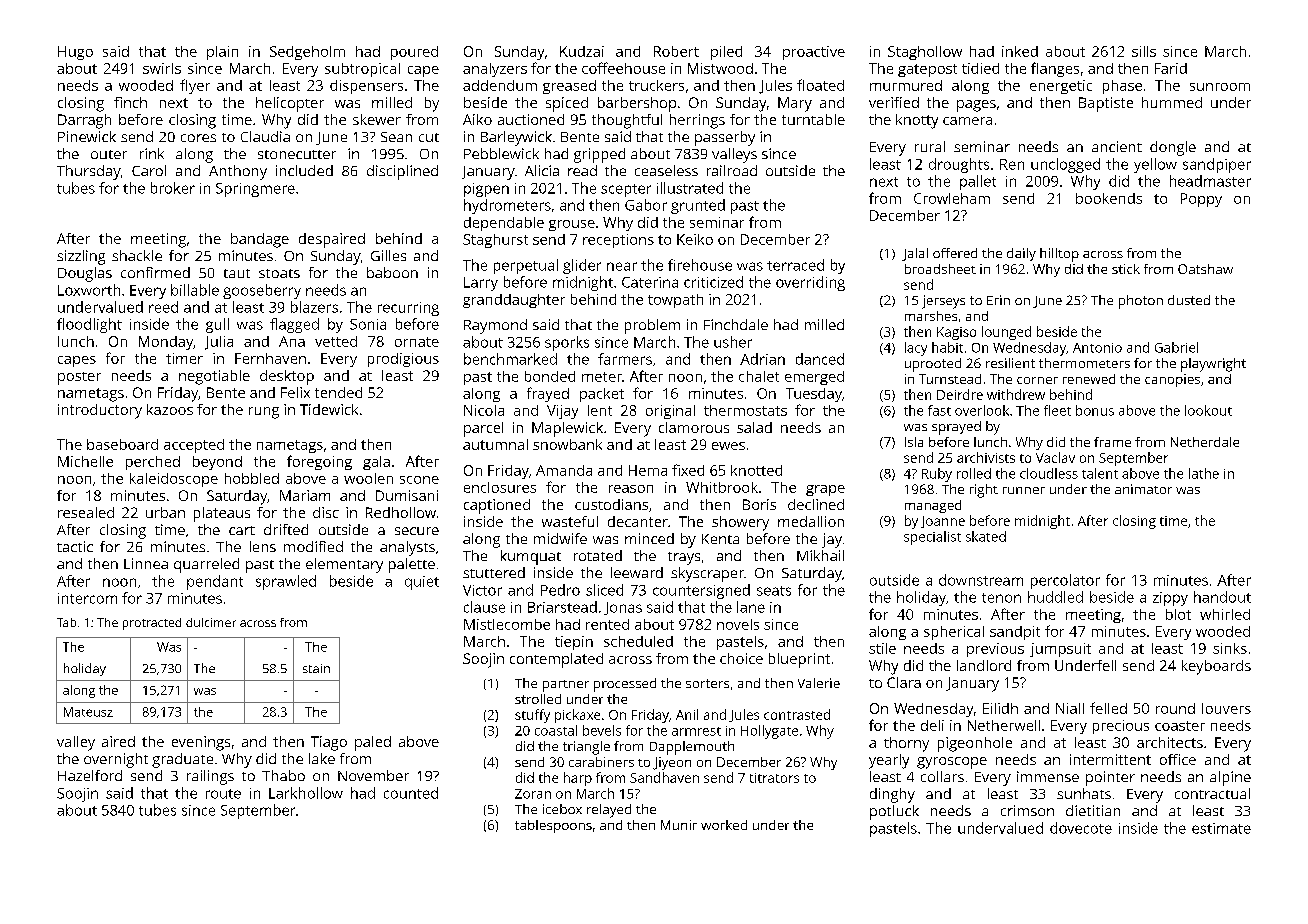  What do you see at coordinates (981, 580) in the screenshot?
I see `downstream` at bounding box center [981, 580].
